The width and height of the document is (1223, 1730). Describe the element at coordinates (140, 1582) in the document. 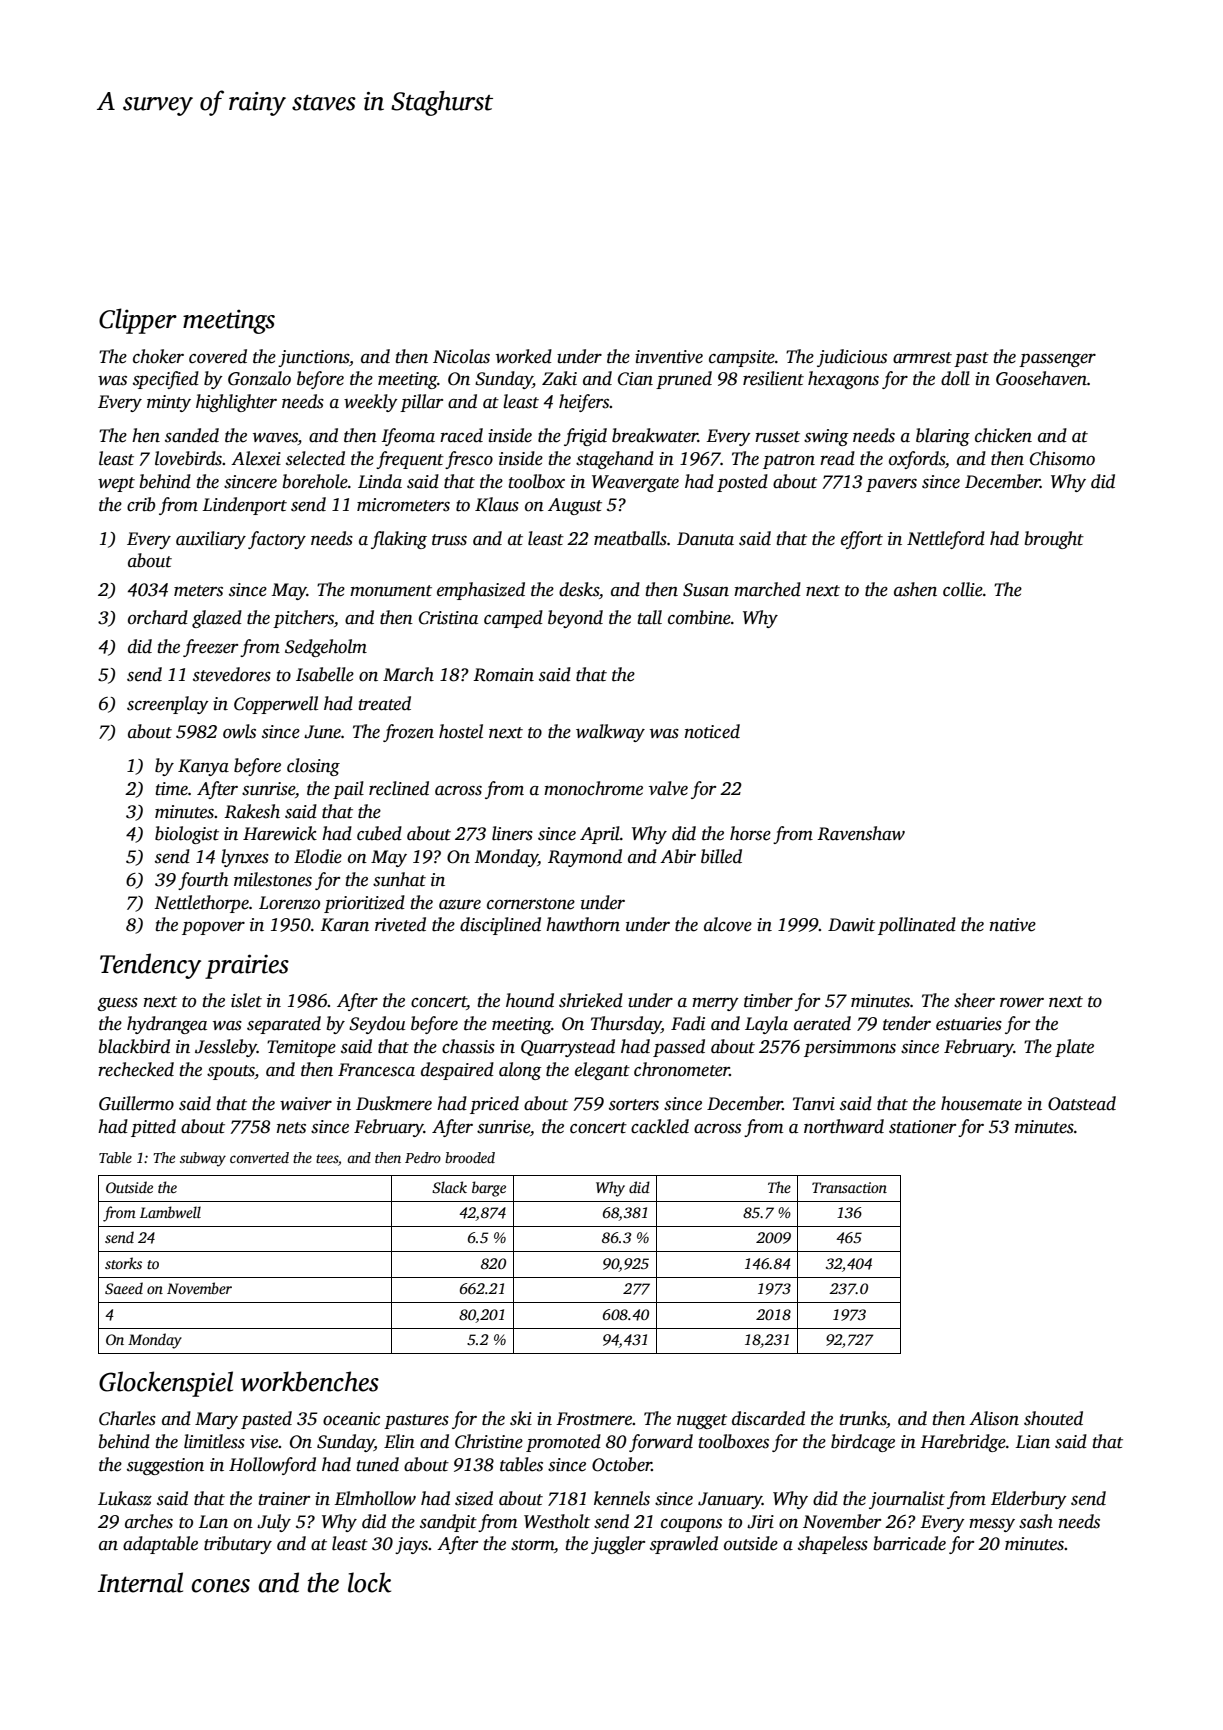

I see `Internal` at that location.
